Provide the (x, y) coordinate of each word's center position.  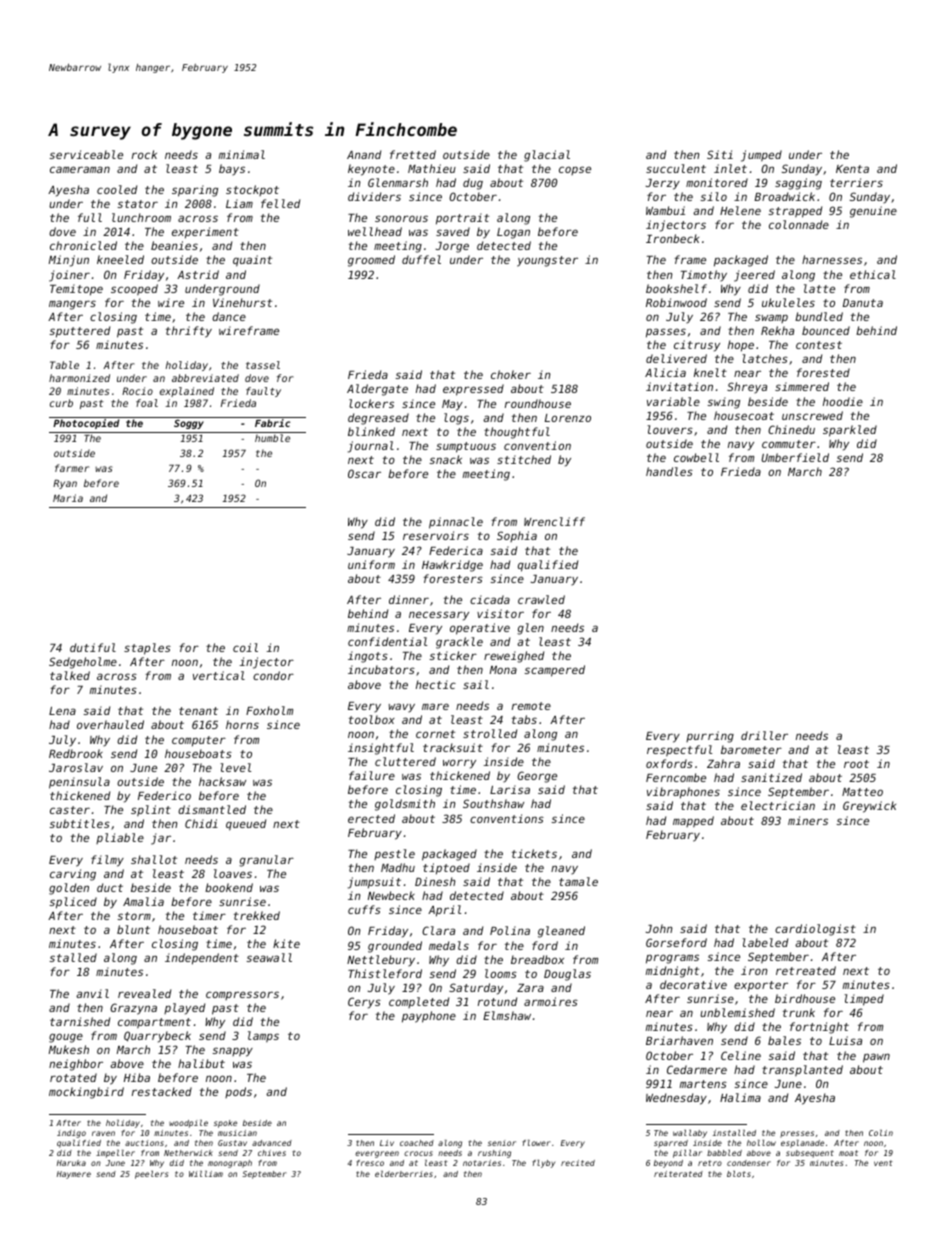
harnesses (832, 259)
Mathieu (432, 168)
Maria (68, 498)
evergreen (377, 1154)
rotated (73, 1077)
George (537, 777)
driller (764, 735)
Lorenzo (568, 418)
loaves (233, 873)
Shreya (747, 388)
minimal (242, 154)
